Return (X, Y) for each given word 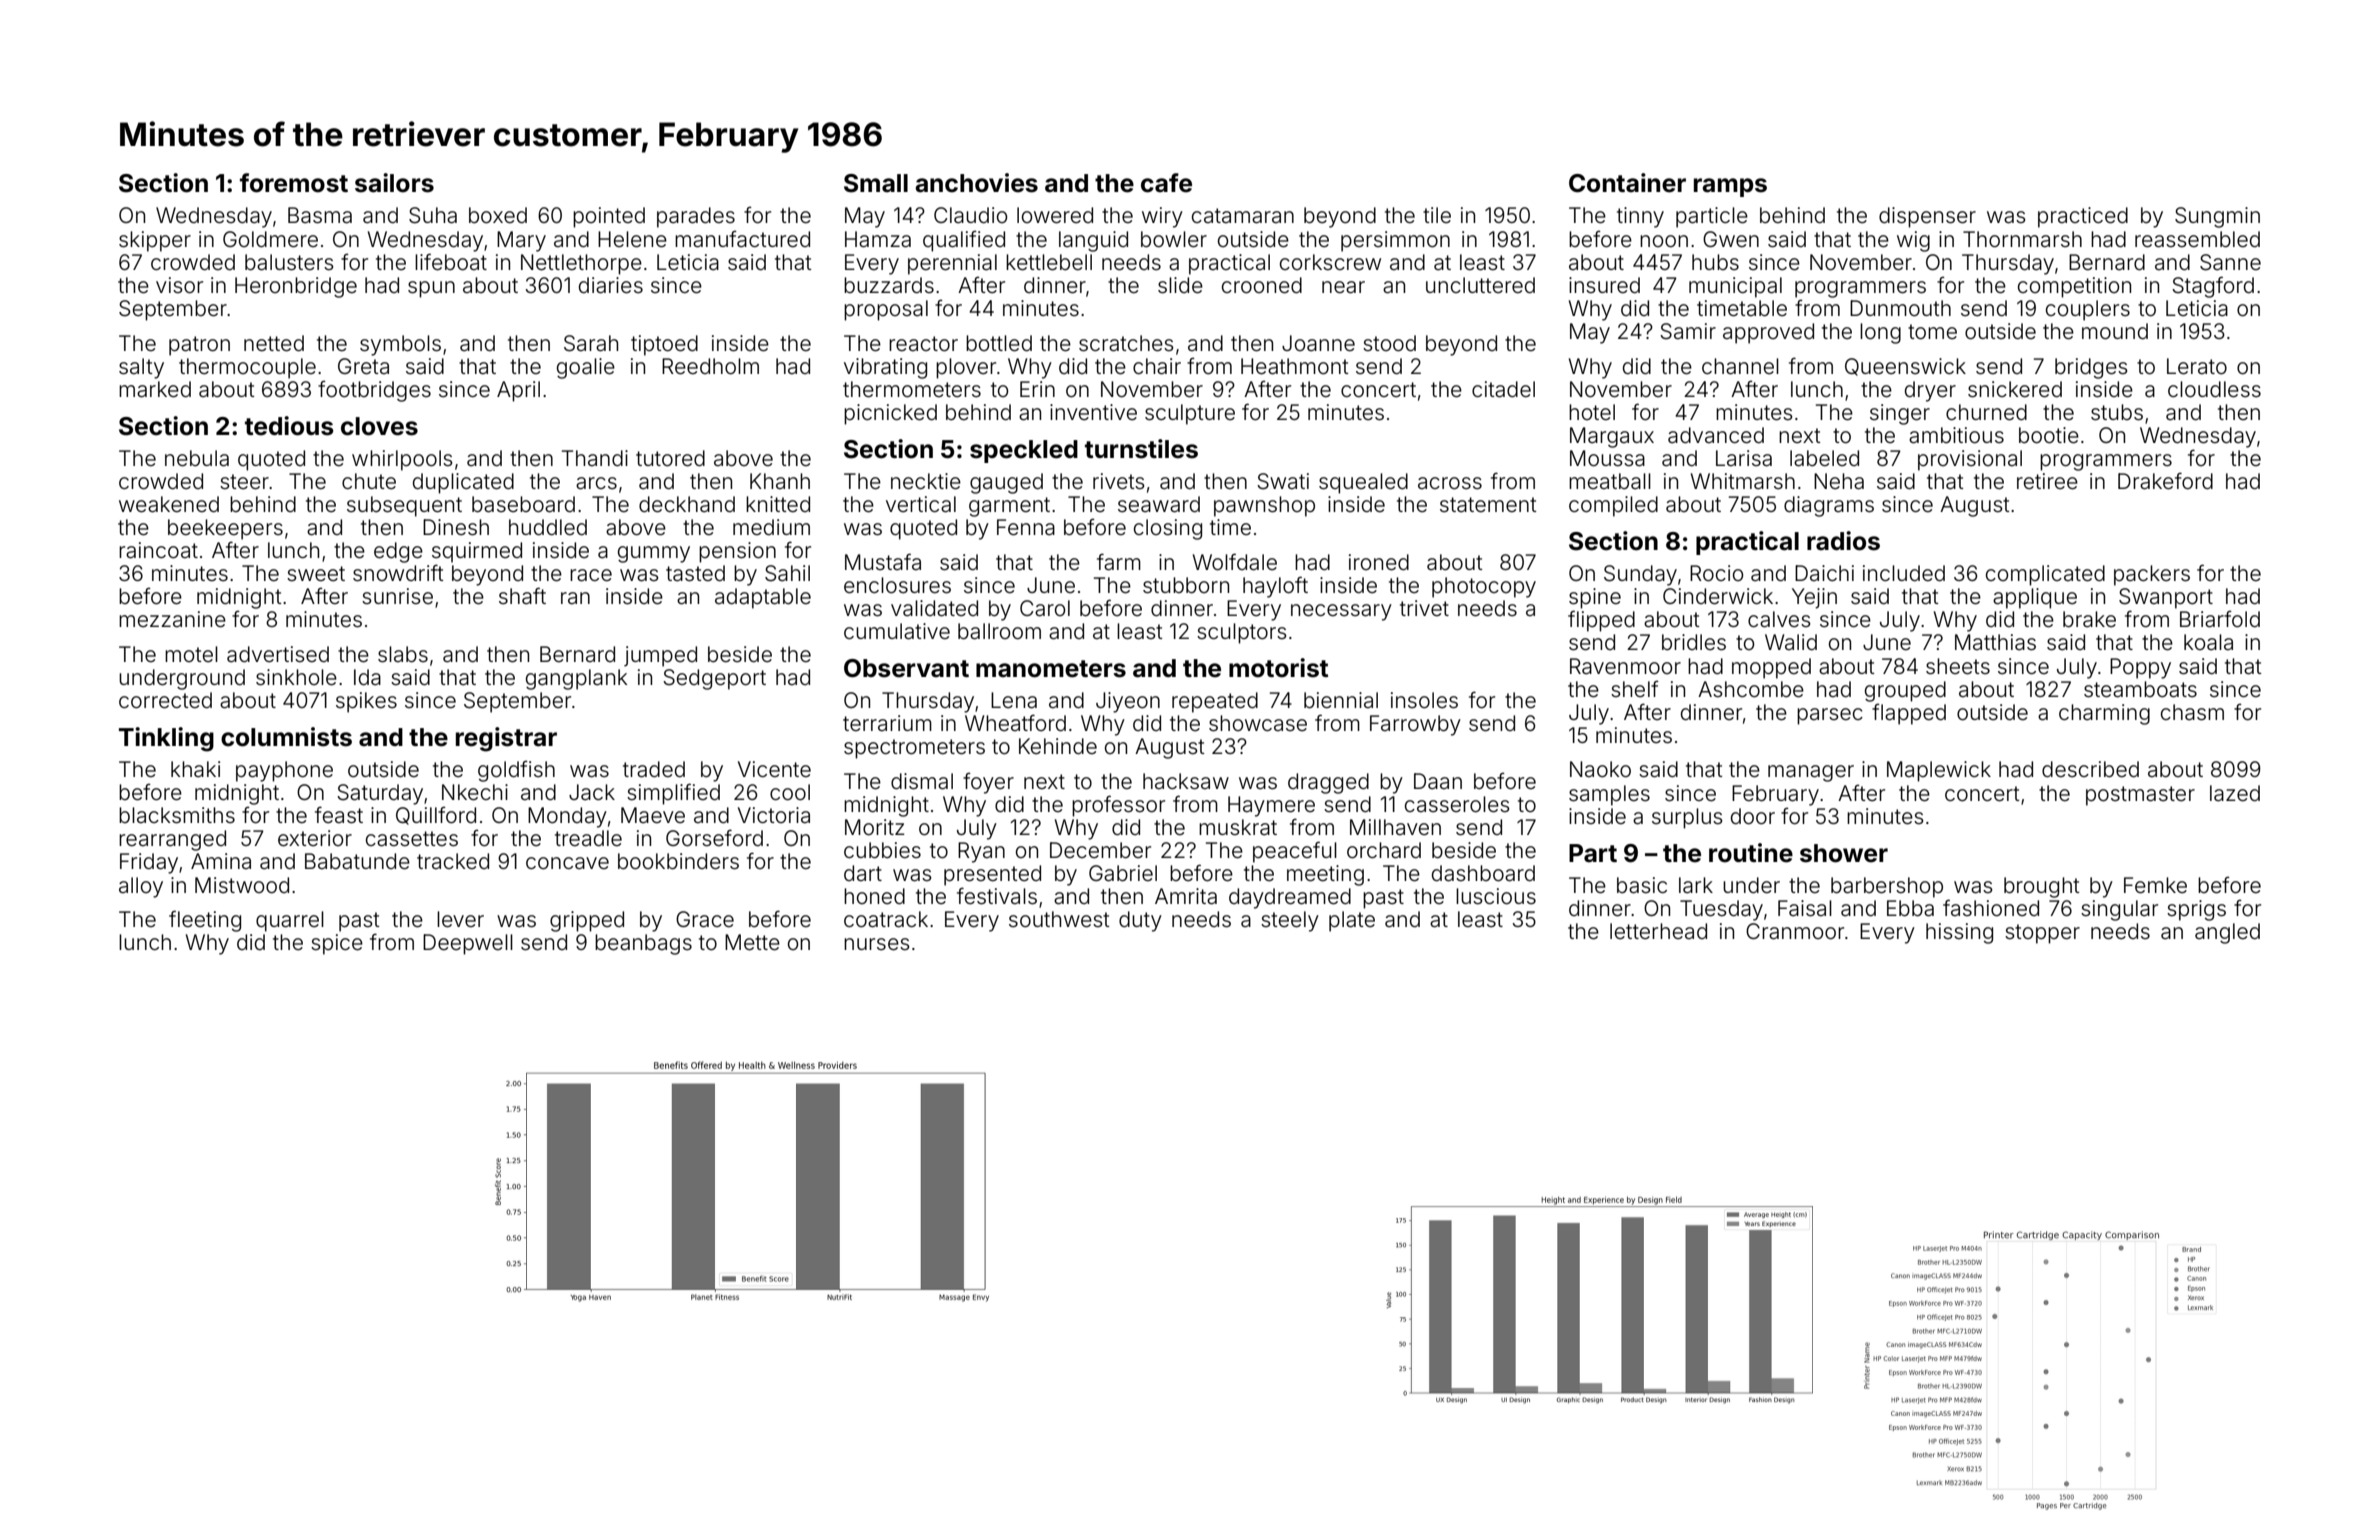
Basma (320, 215)
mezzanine (172, 619)
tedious (289, 426)
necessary (1341, 612)
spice (337, 944)
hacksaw (1186, 781)
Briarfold (2220, 619)
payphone (284, 771)
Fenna (1026, 527)
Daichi (1824, 573)
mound (2115, 331)
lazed (2235, 793)
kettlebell (1049, 262)
